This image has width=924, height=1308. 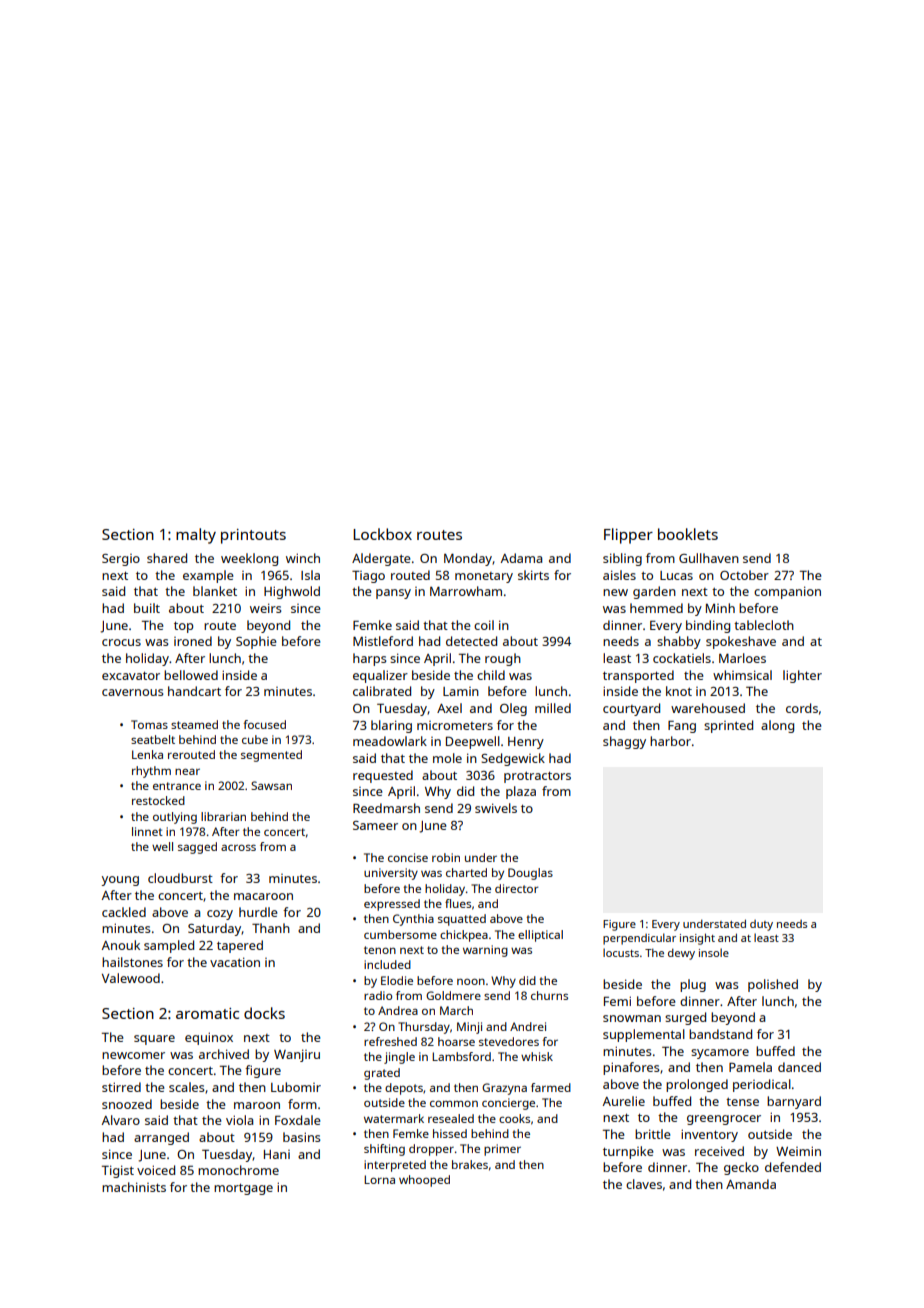 What do you see at coordinates (461, 691) in the image?
I see `Lamin` at bounding box center [461, 691].
